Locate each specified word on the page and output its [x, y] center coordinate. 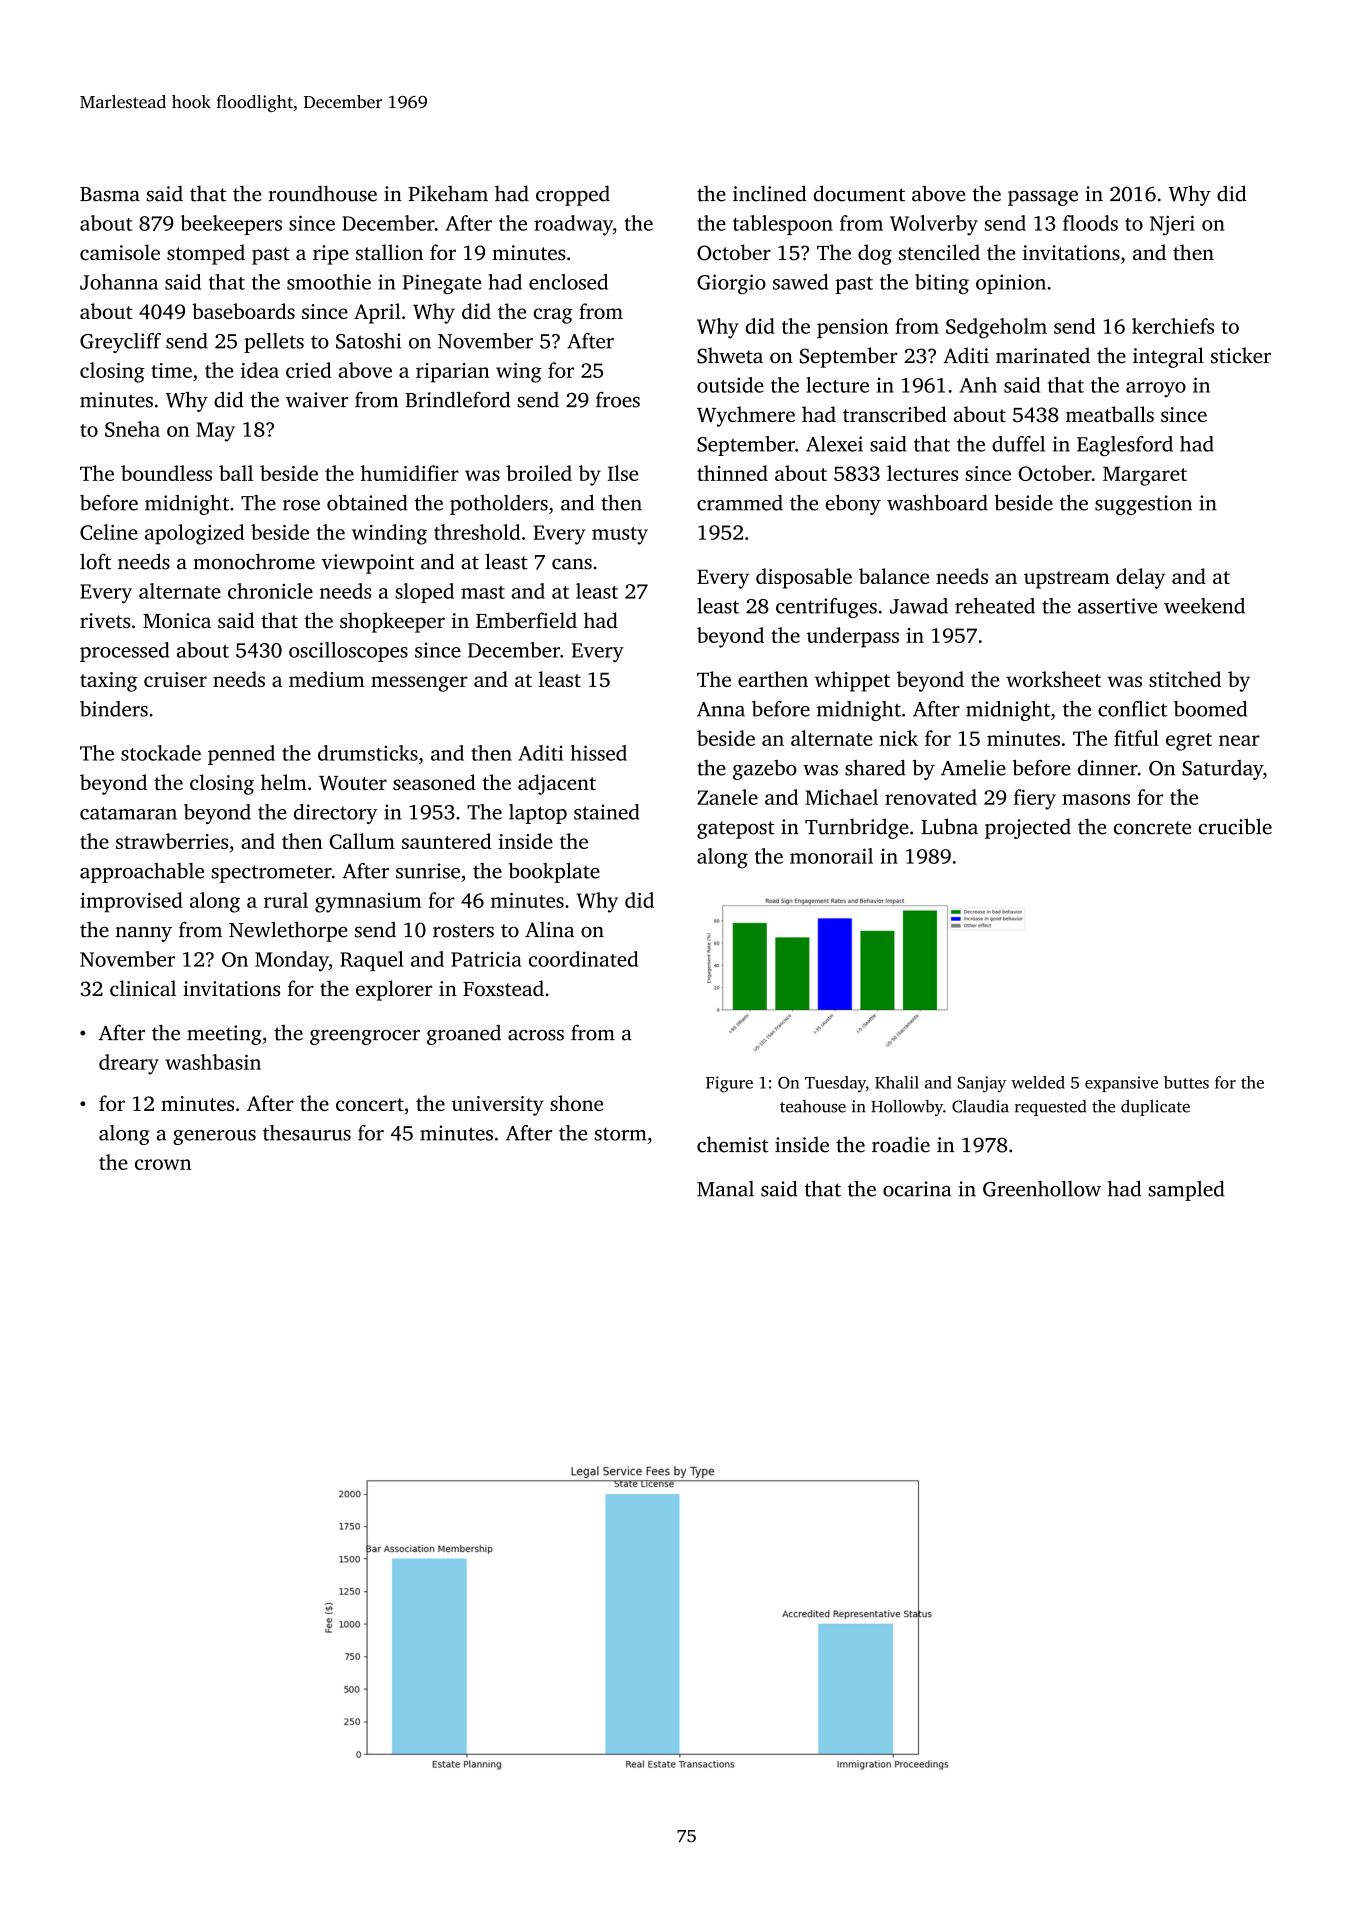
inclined [770, 193]
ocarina [917, 1189]
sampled [1186, 1191]
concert [370, 1104]
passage [1043, 198]
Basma [110, 194]
